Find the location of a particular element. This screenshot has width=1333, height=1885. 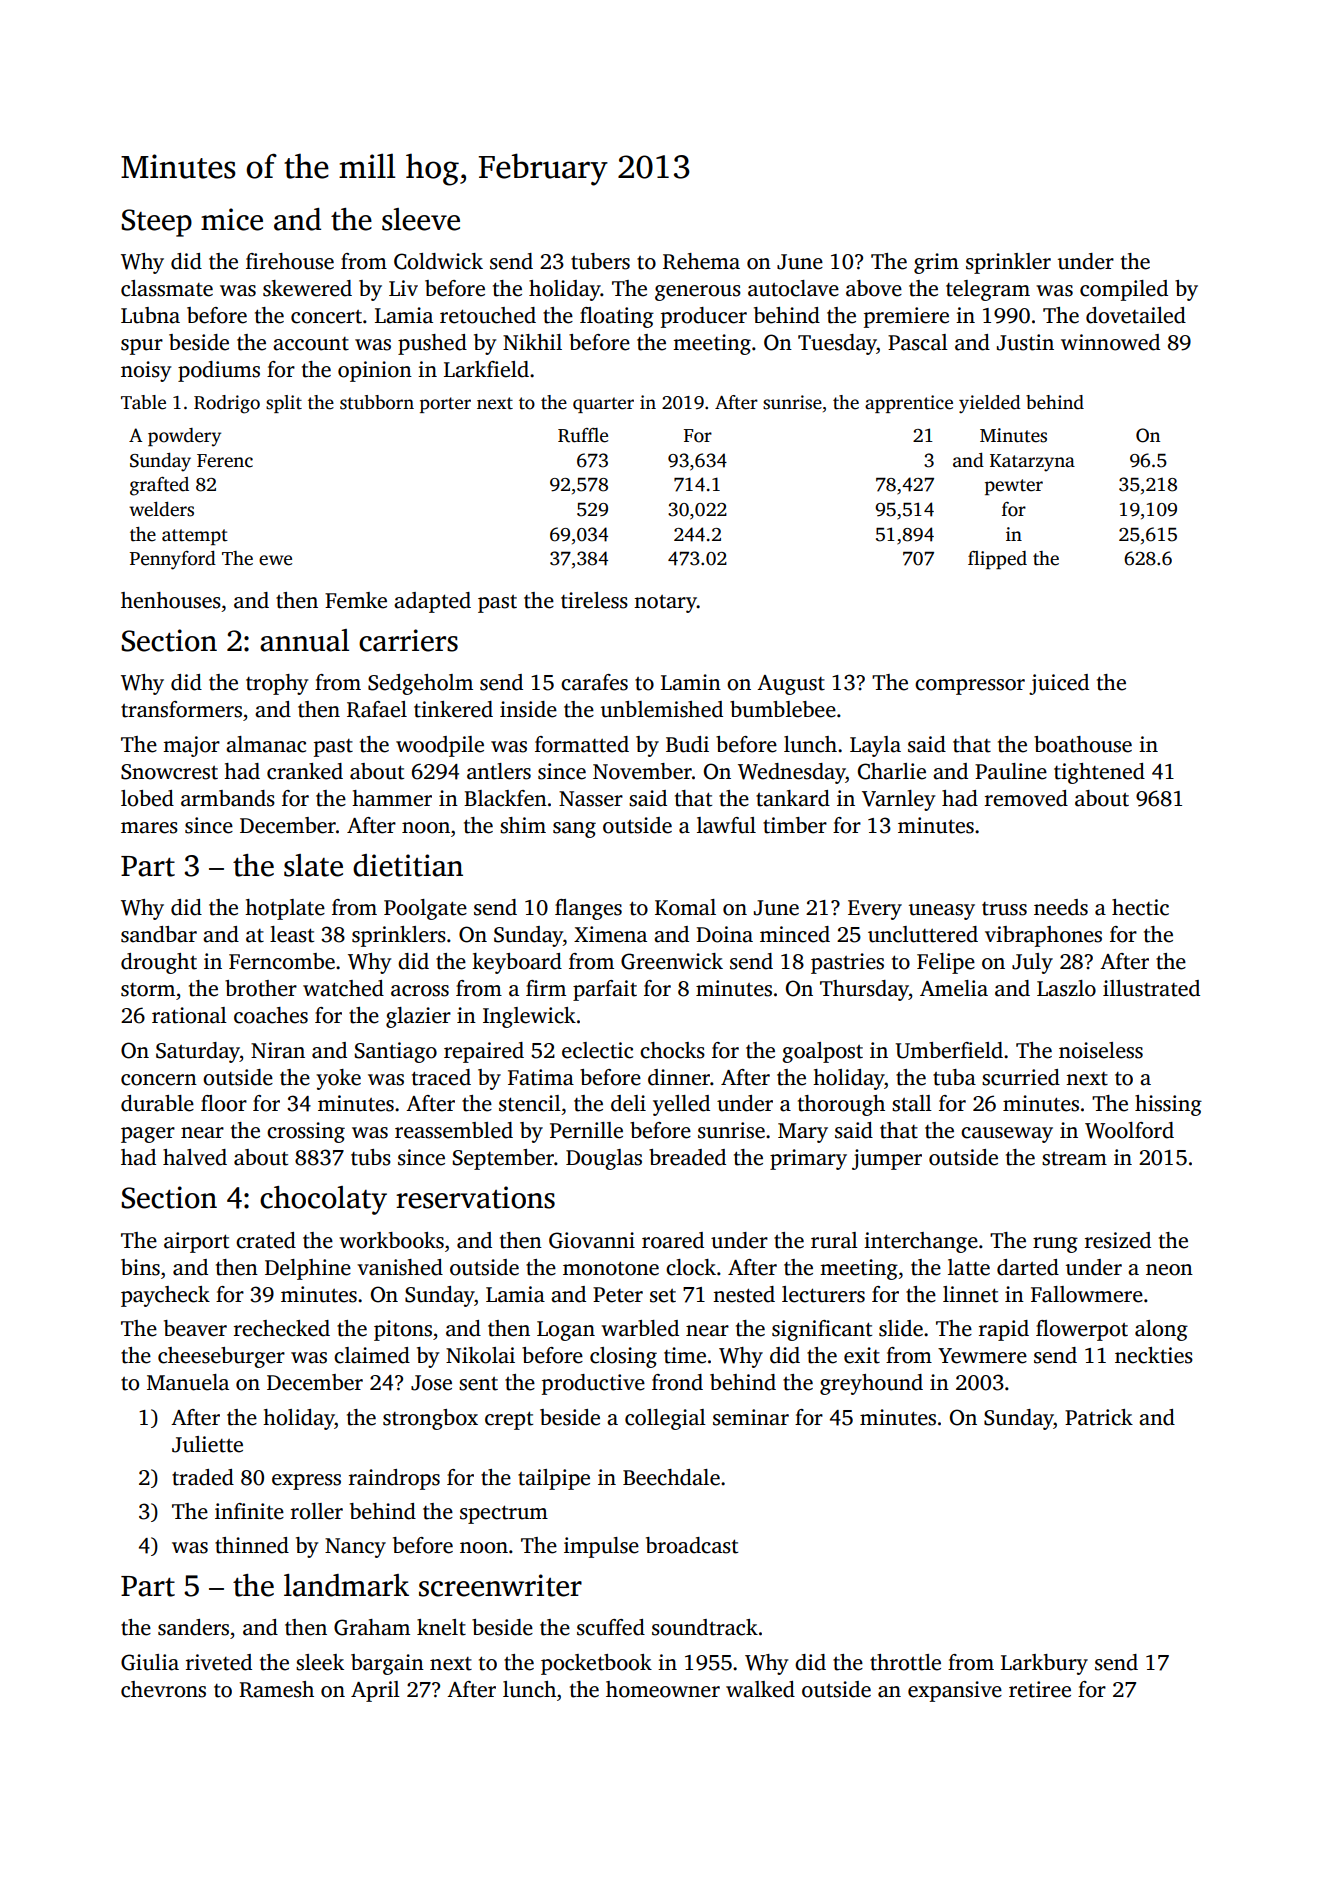

armbands is located at coordinates (228, 798).
